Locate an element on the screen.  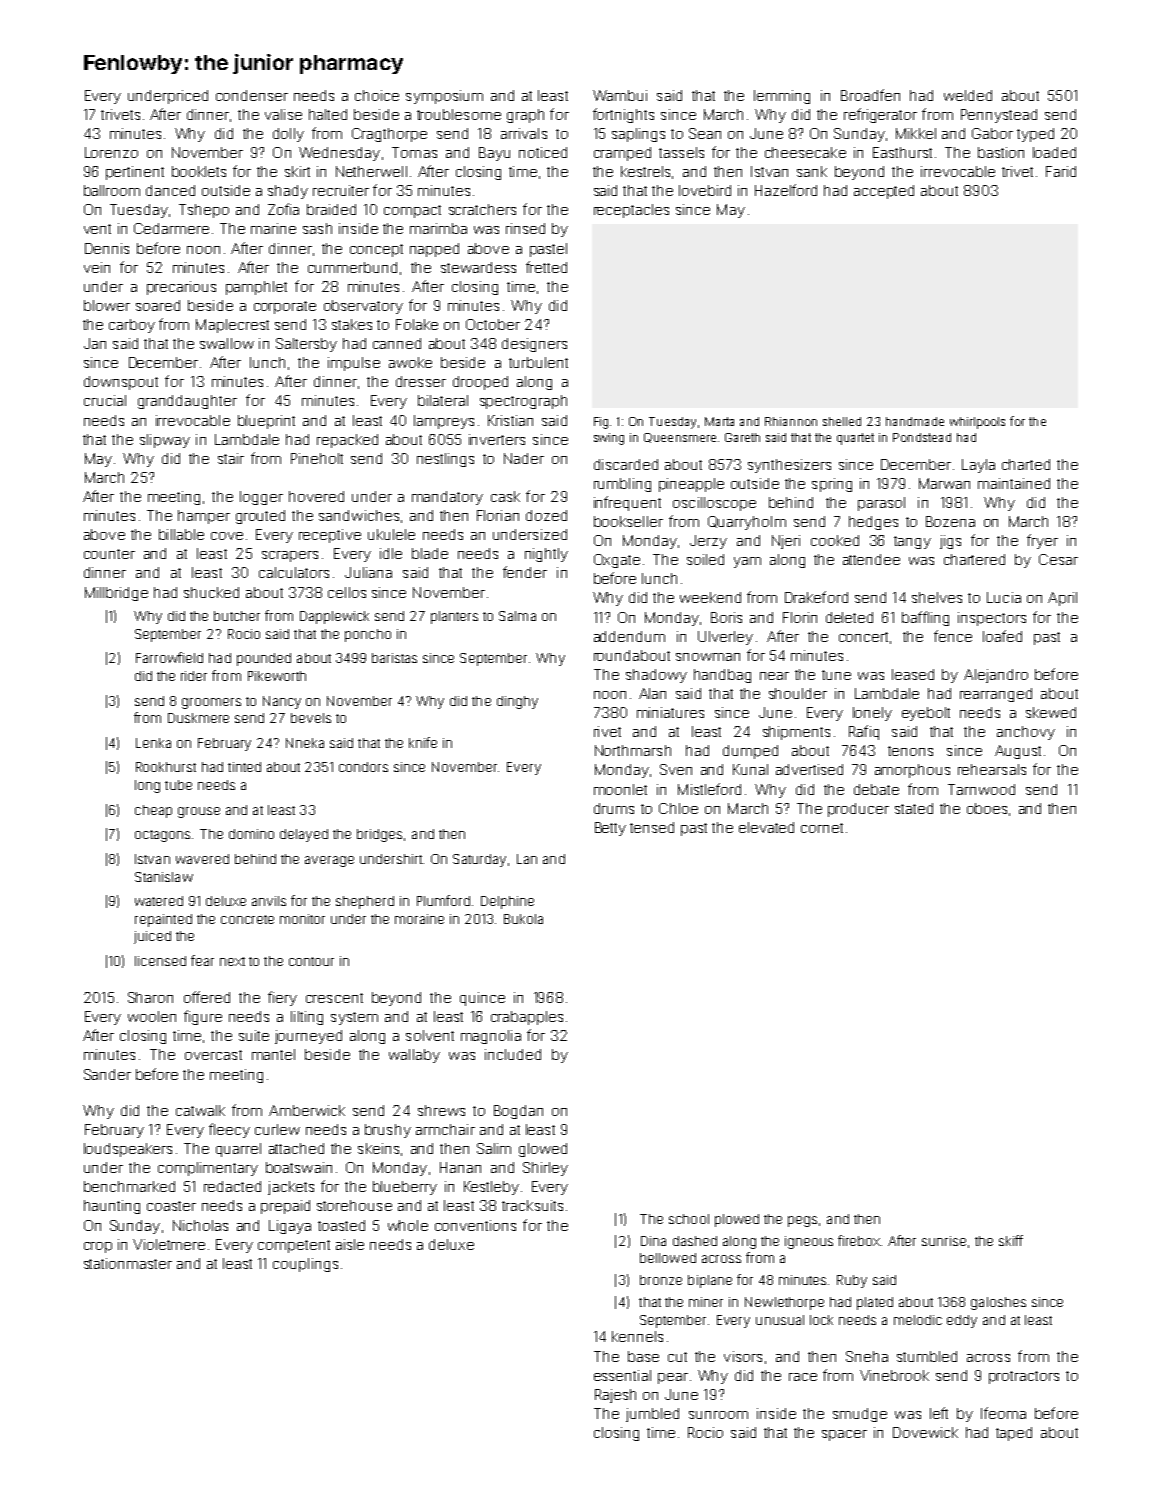
Northmarsh is located at coordinates (633, 750).
